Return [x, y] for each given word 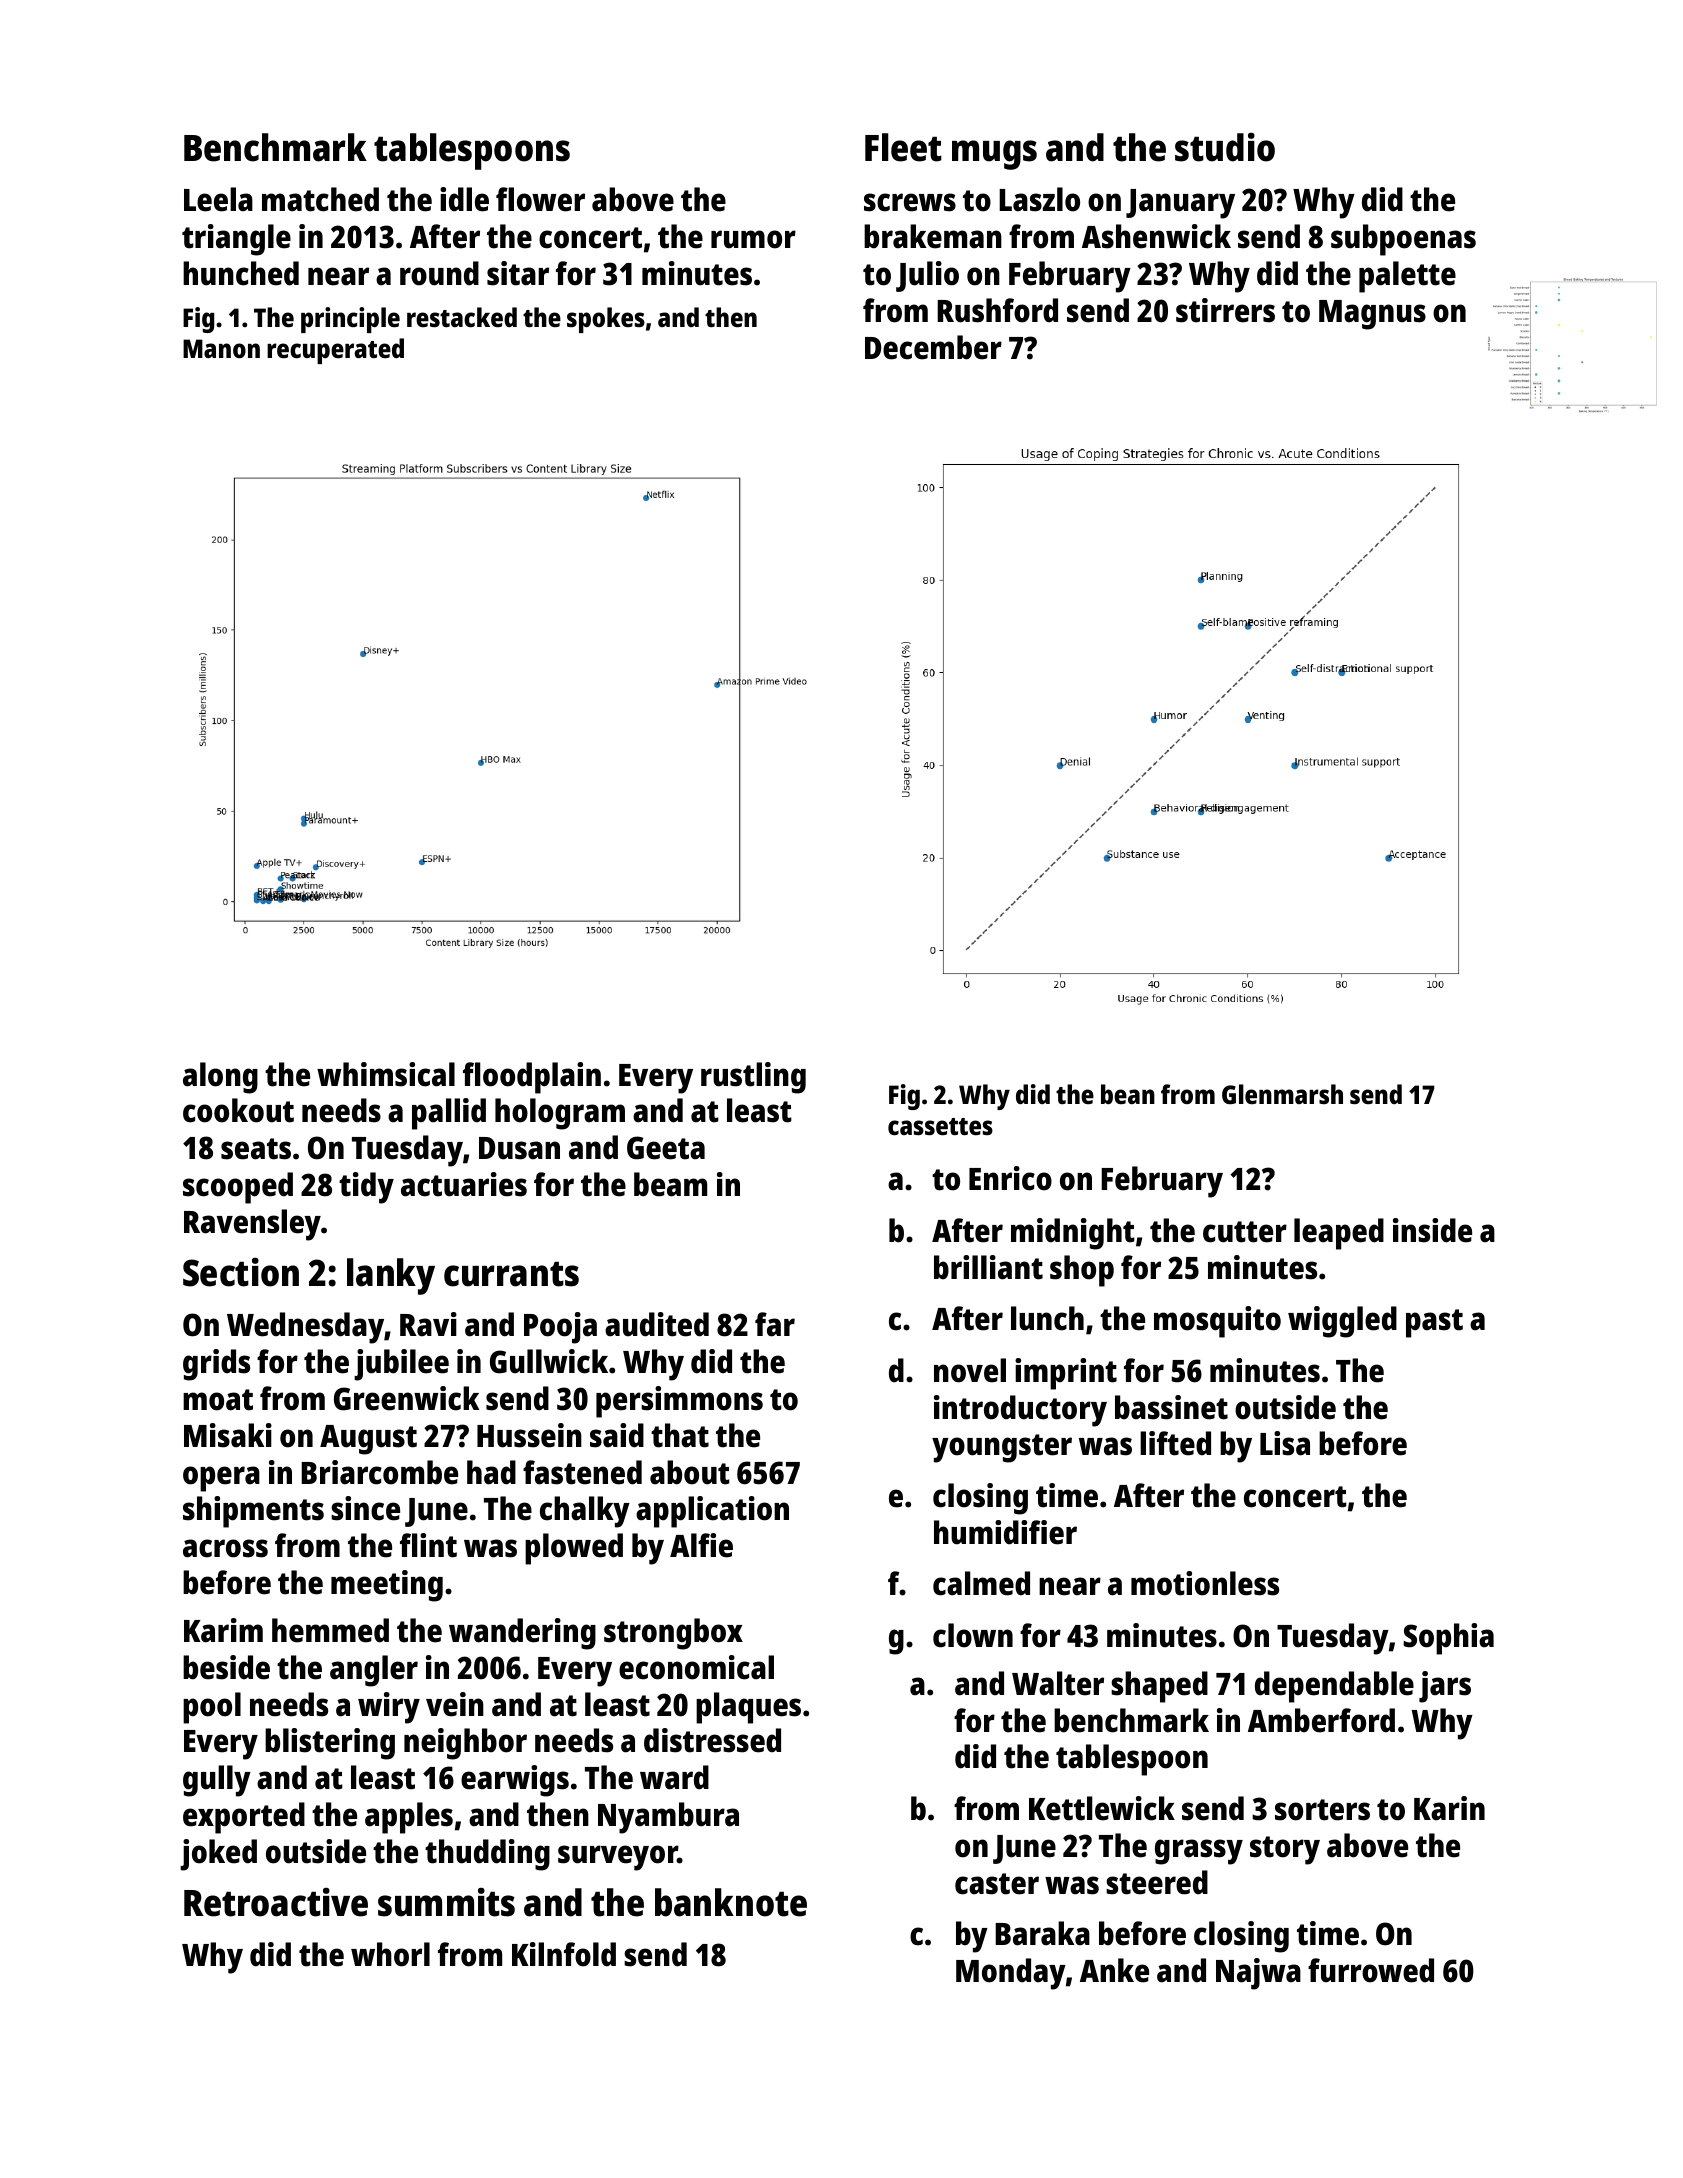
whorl [390, 1954]
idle [464, 199]
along [220, 1078]
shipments [253, 1512]
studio [1225, 147]
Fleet [903, 147]
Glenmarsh [1282, 1094]
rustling [753, 1078]
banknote [731, 1902]
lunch [1047, 1318]
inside [1432, 1230]
